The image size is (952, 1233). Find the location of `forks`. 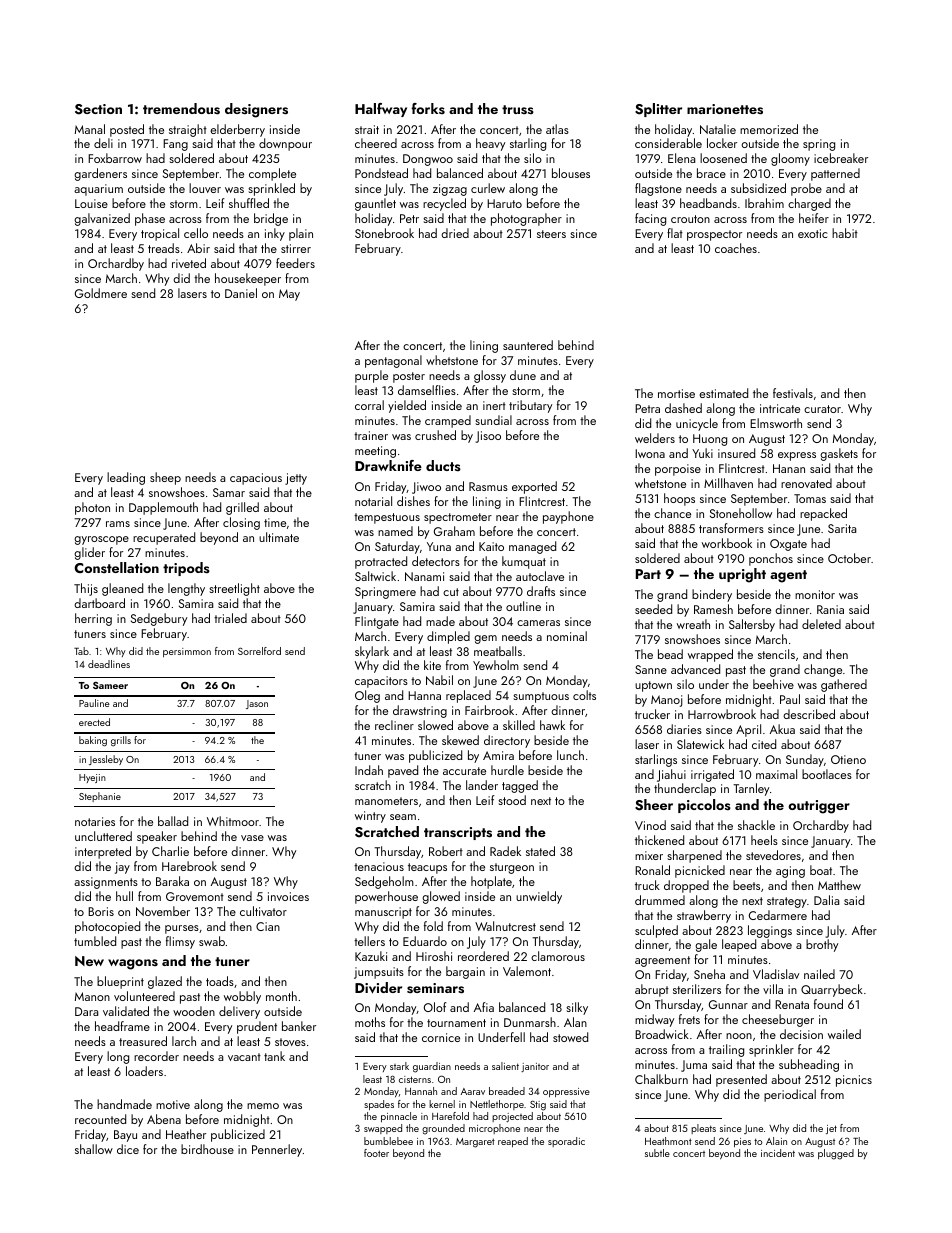

forks is located at coordinates (428, 108).
